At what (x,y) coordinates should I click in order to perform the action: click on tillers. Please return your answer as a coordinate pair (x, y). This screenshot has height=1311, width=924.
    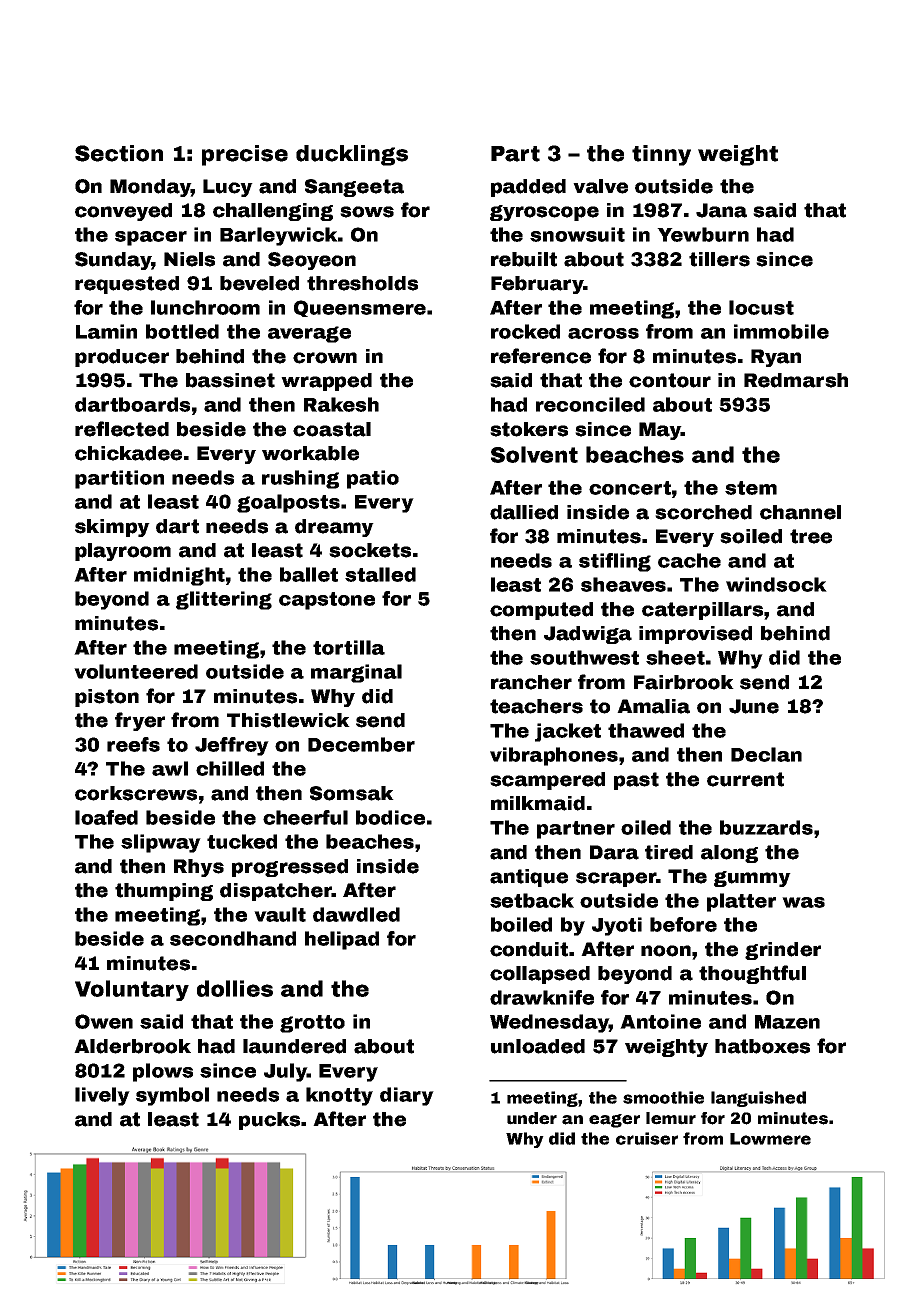
    Looking at the image, I should click on (719, 259).
